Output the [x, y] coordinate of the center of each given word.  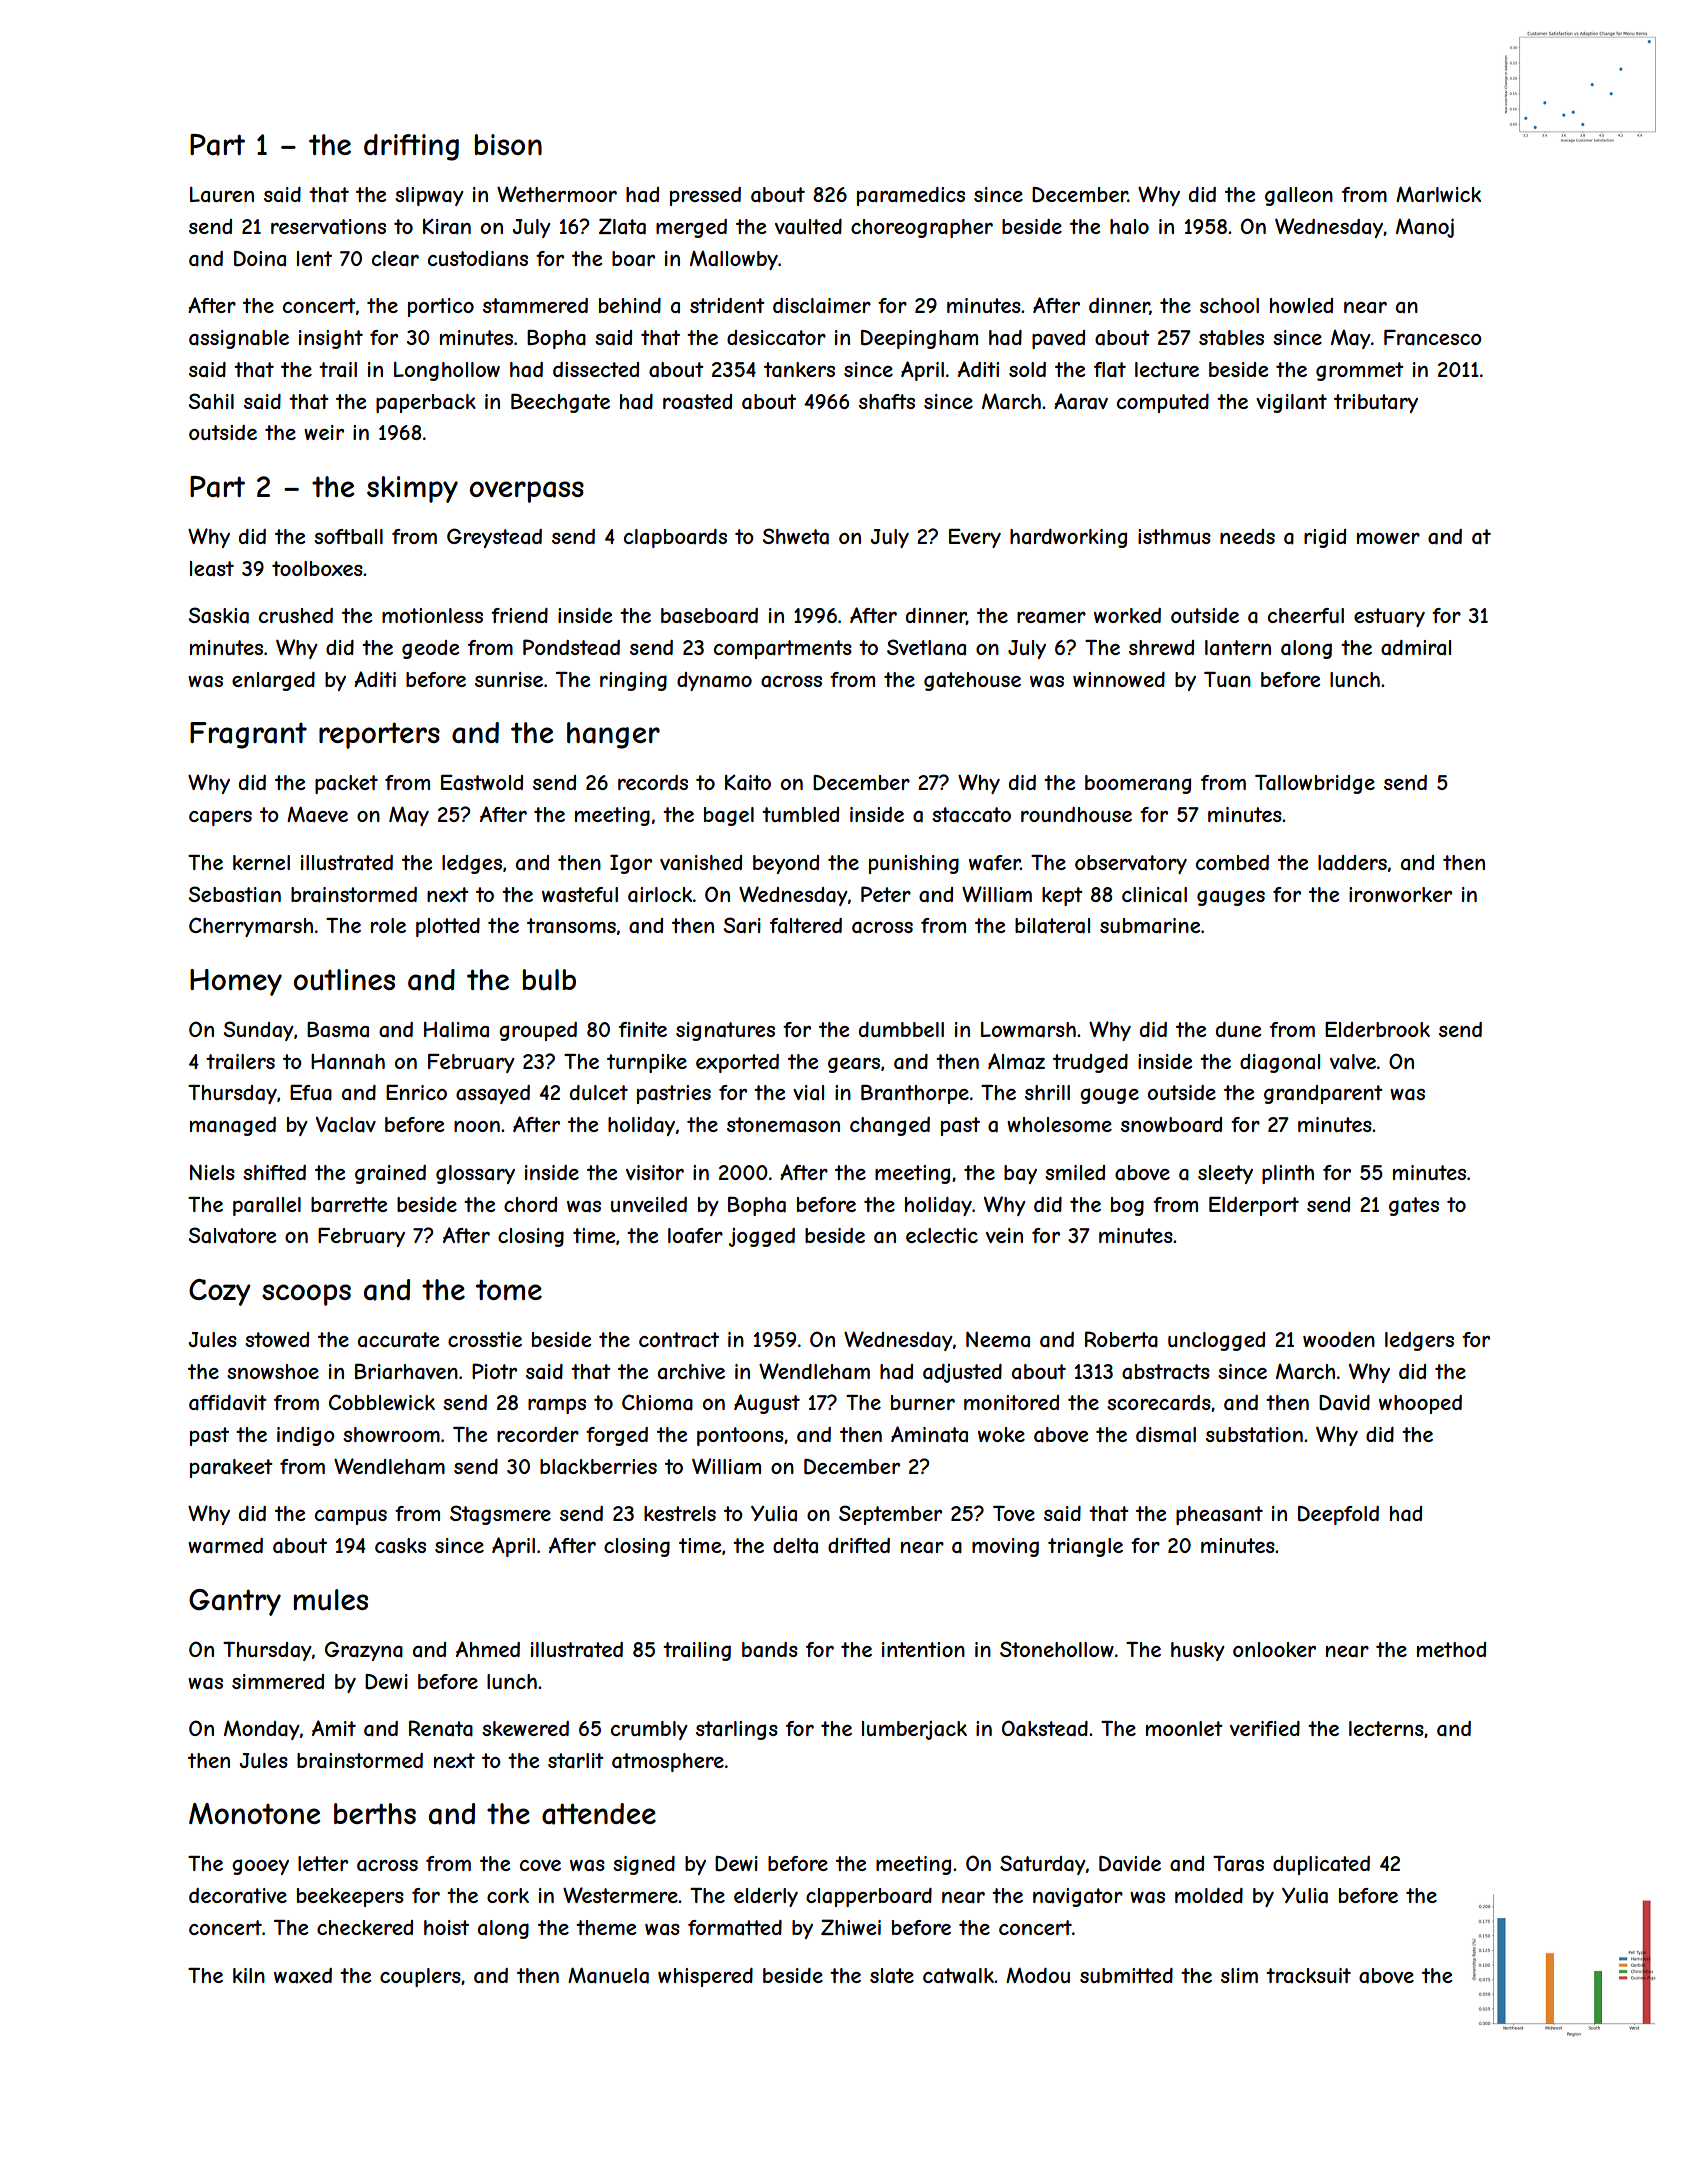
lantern [1238, 648]
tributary [1376, 403]
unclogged [1216, 1341]
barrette [349, 1205]
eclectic [942, 1235]
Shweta [796, 536]
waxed [303, 1976]
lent [314, 258]
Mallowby [734, 260]
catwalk [958, 1976]
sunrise [509, 679]
